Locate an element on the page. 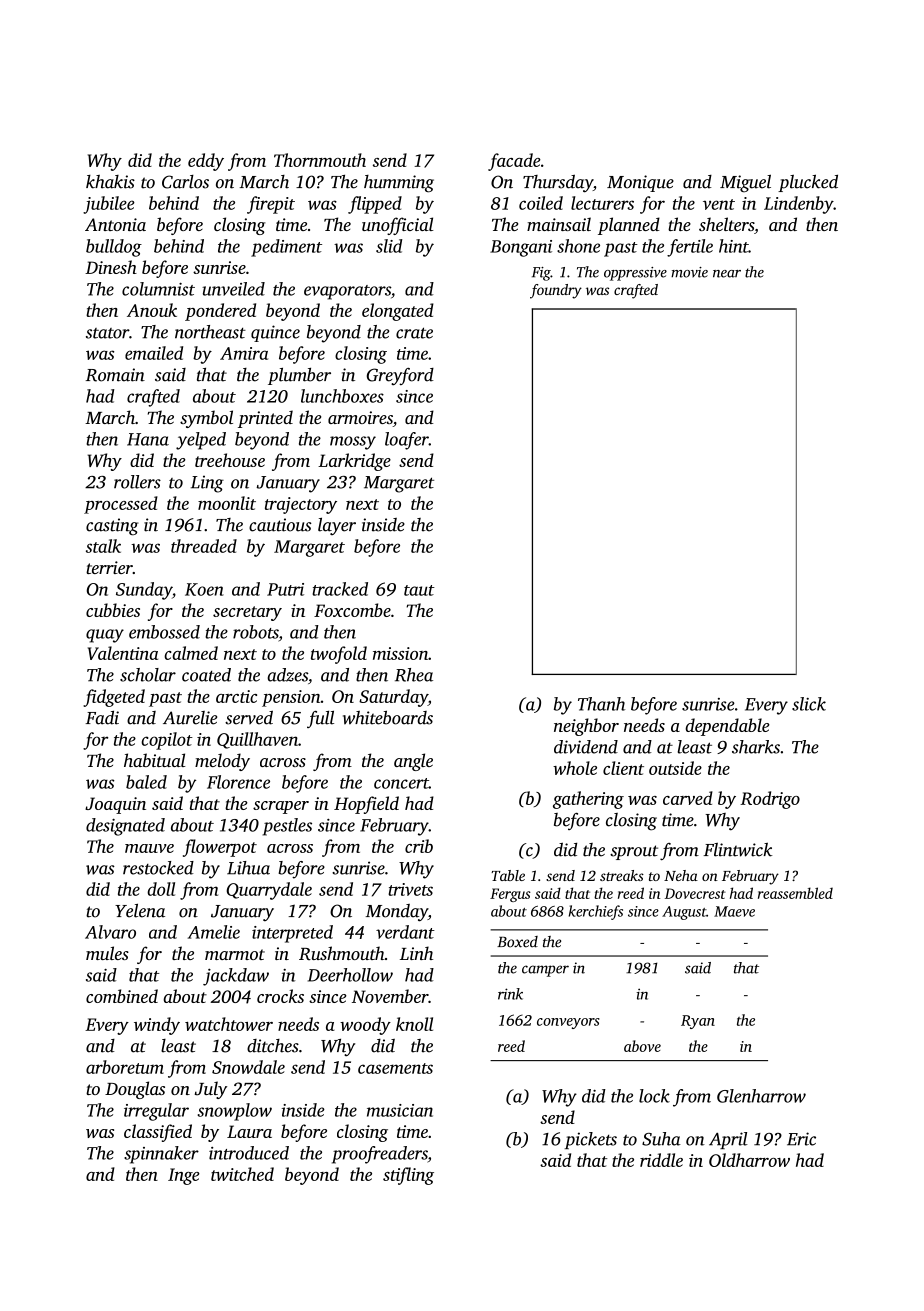 This page has width=924, height=1311. knoll is located at coordinates (414, 1024).
